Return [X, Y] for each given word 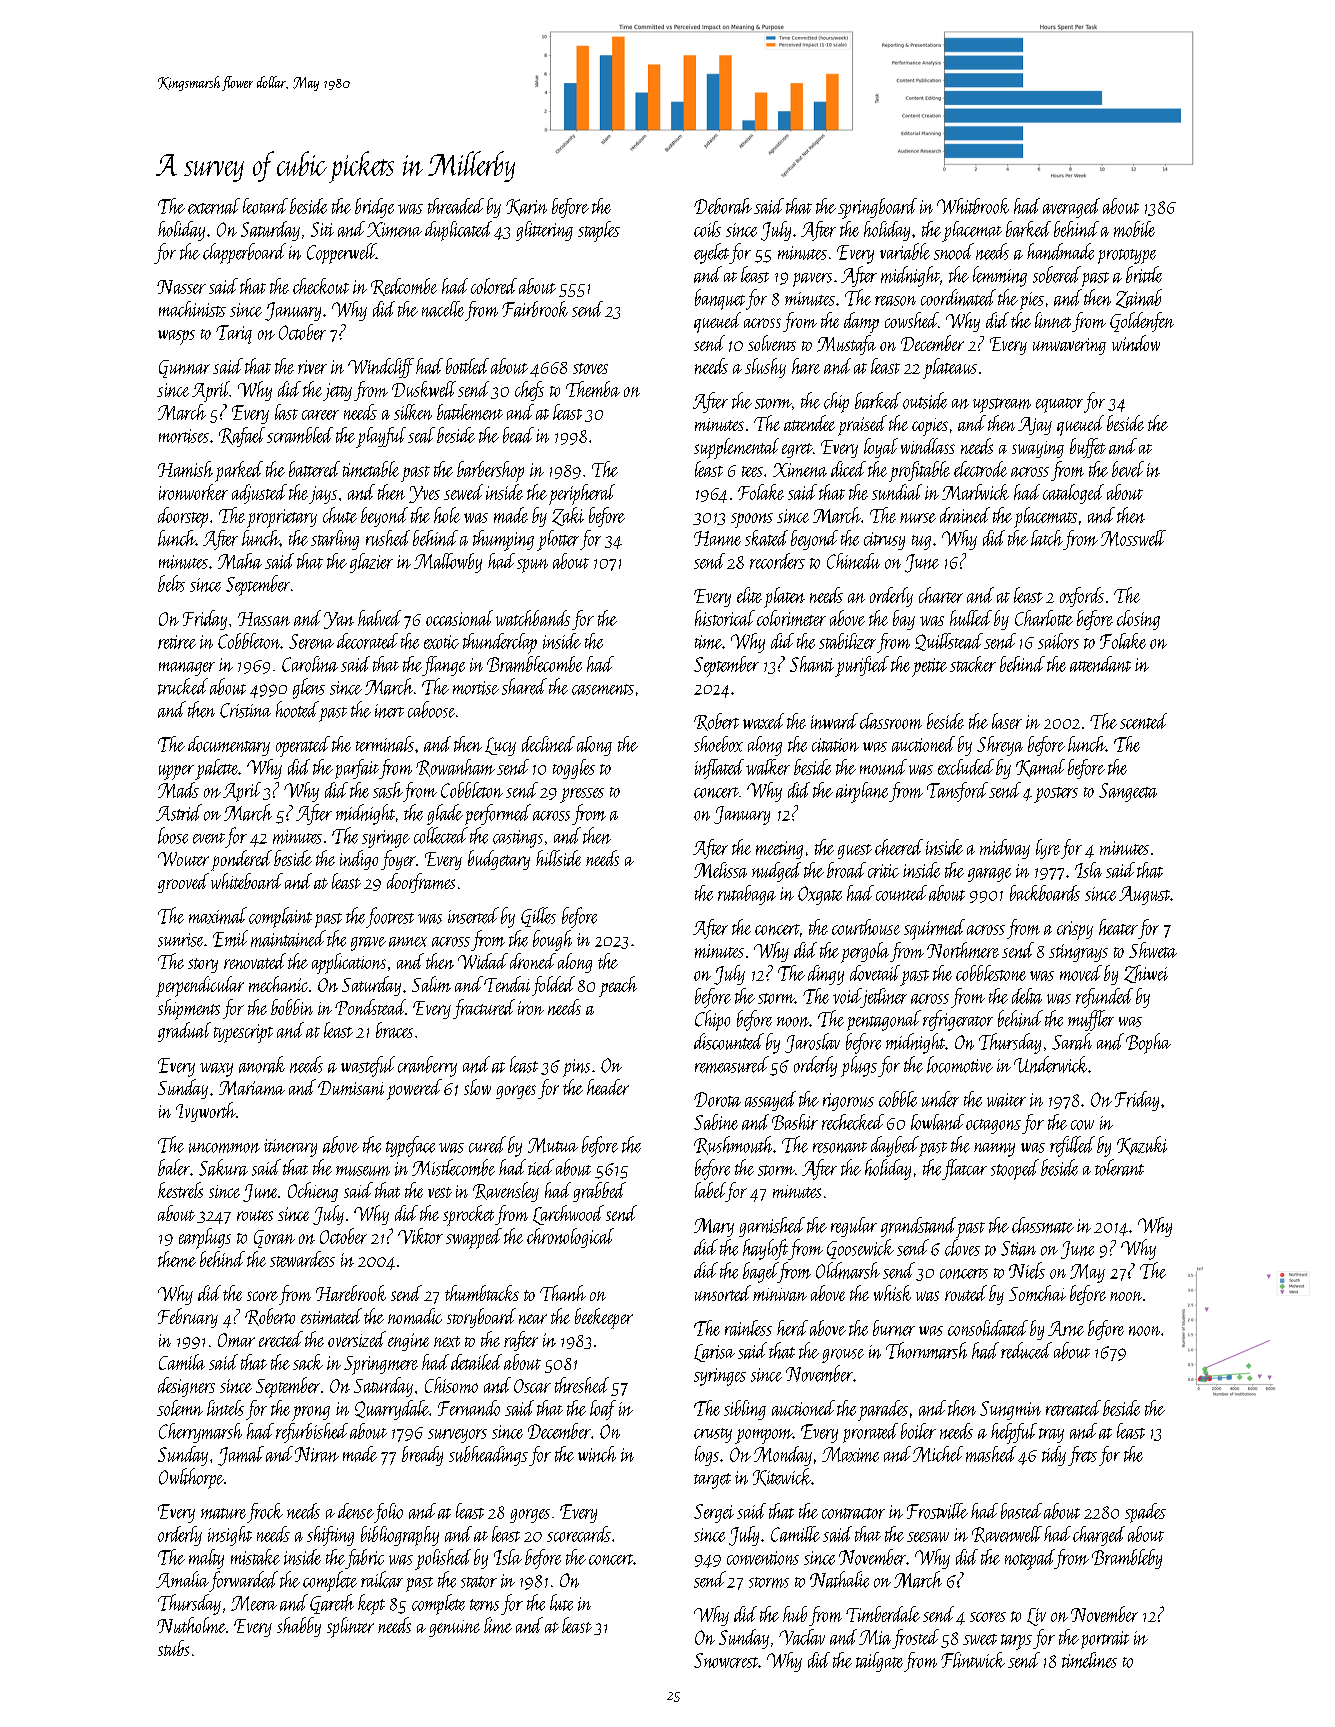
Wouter [183, 859]
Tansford [957, 792]
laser [1007, 721]
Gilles [538, 917]
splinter [350, 1627]
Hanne [717, 538]
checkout [321, 286]
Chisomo [451, 1385]
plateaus [950, 368]
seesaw [928, 1537]
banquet [720, 299]
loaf [603, 1410]
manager [187, 669]
